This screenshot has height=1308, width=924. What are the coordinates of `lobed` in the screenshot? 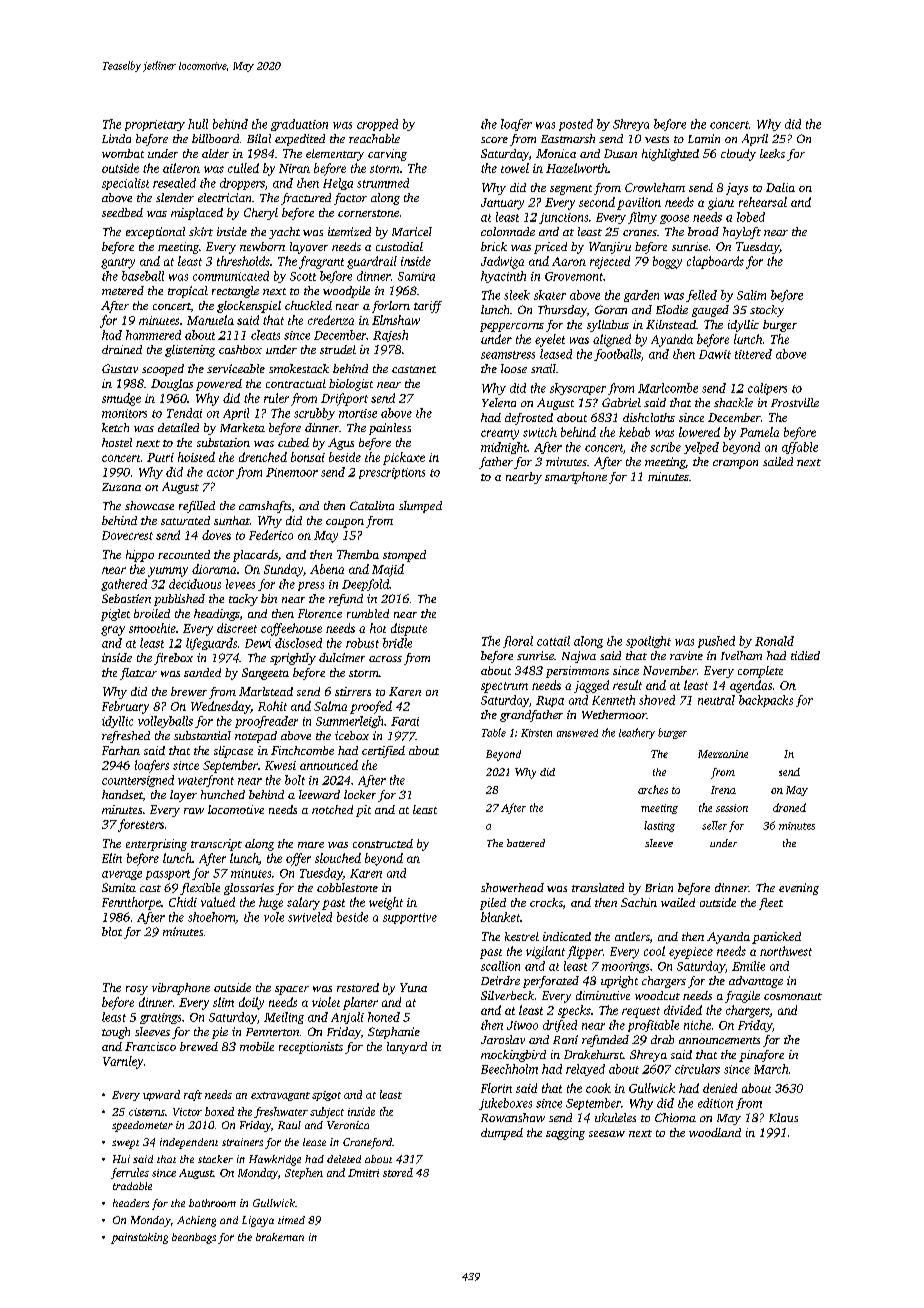 It's located at (751, 217).
